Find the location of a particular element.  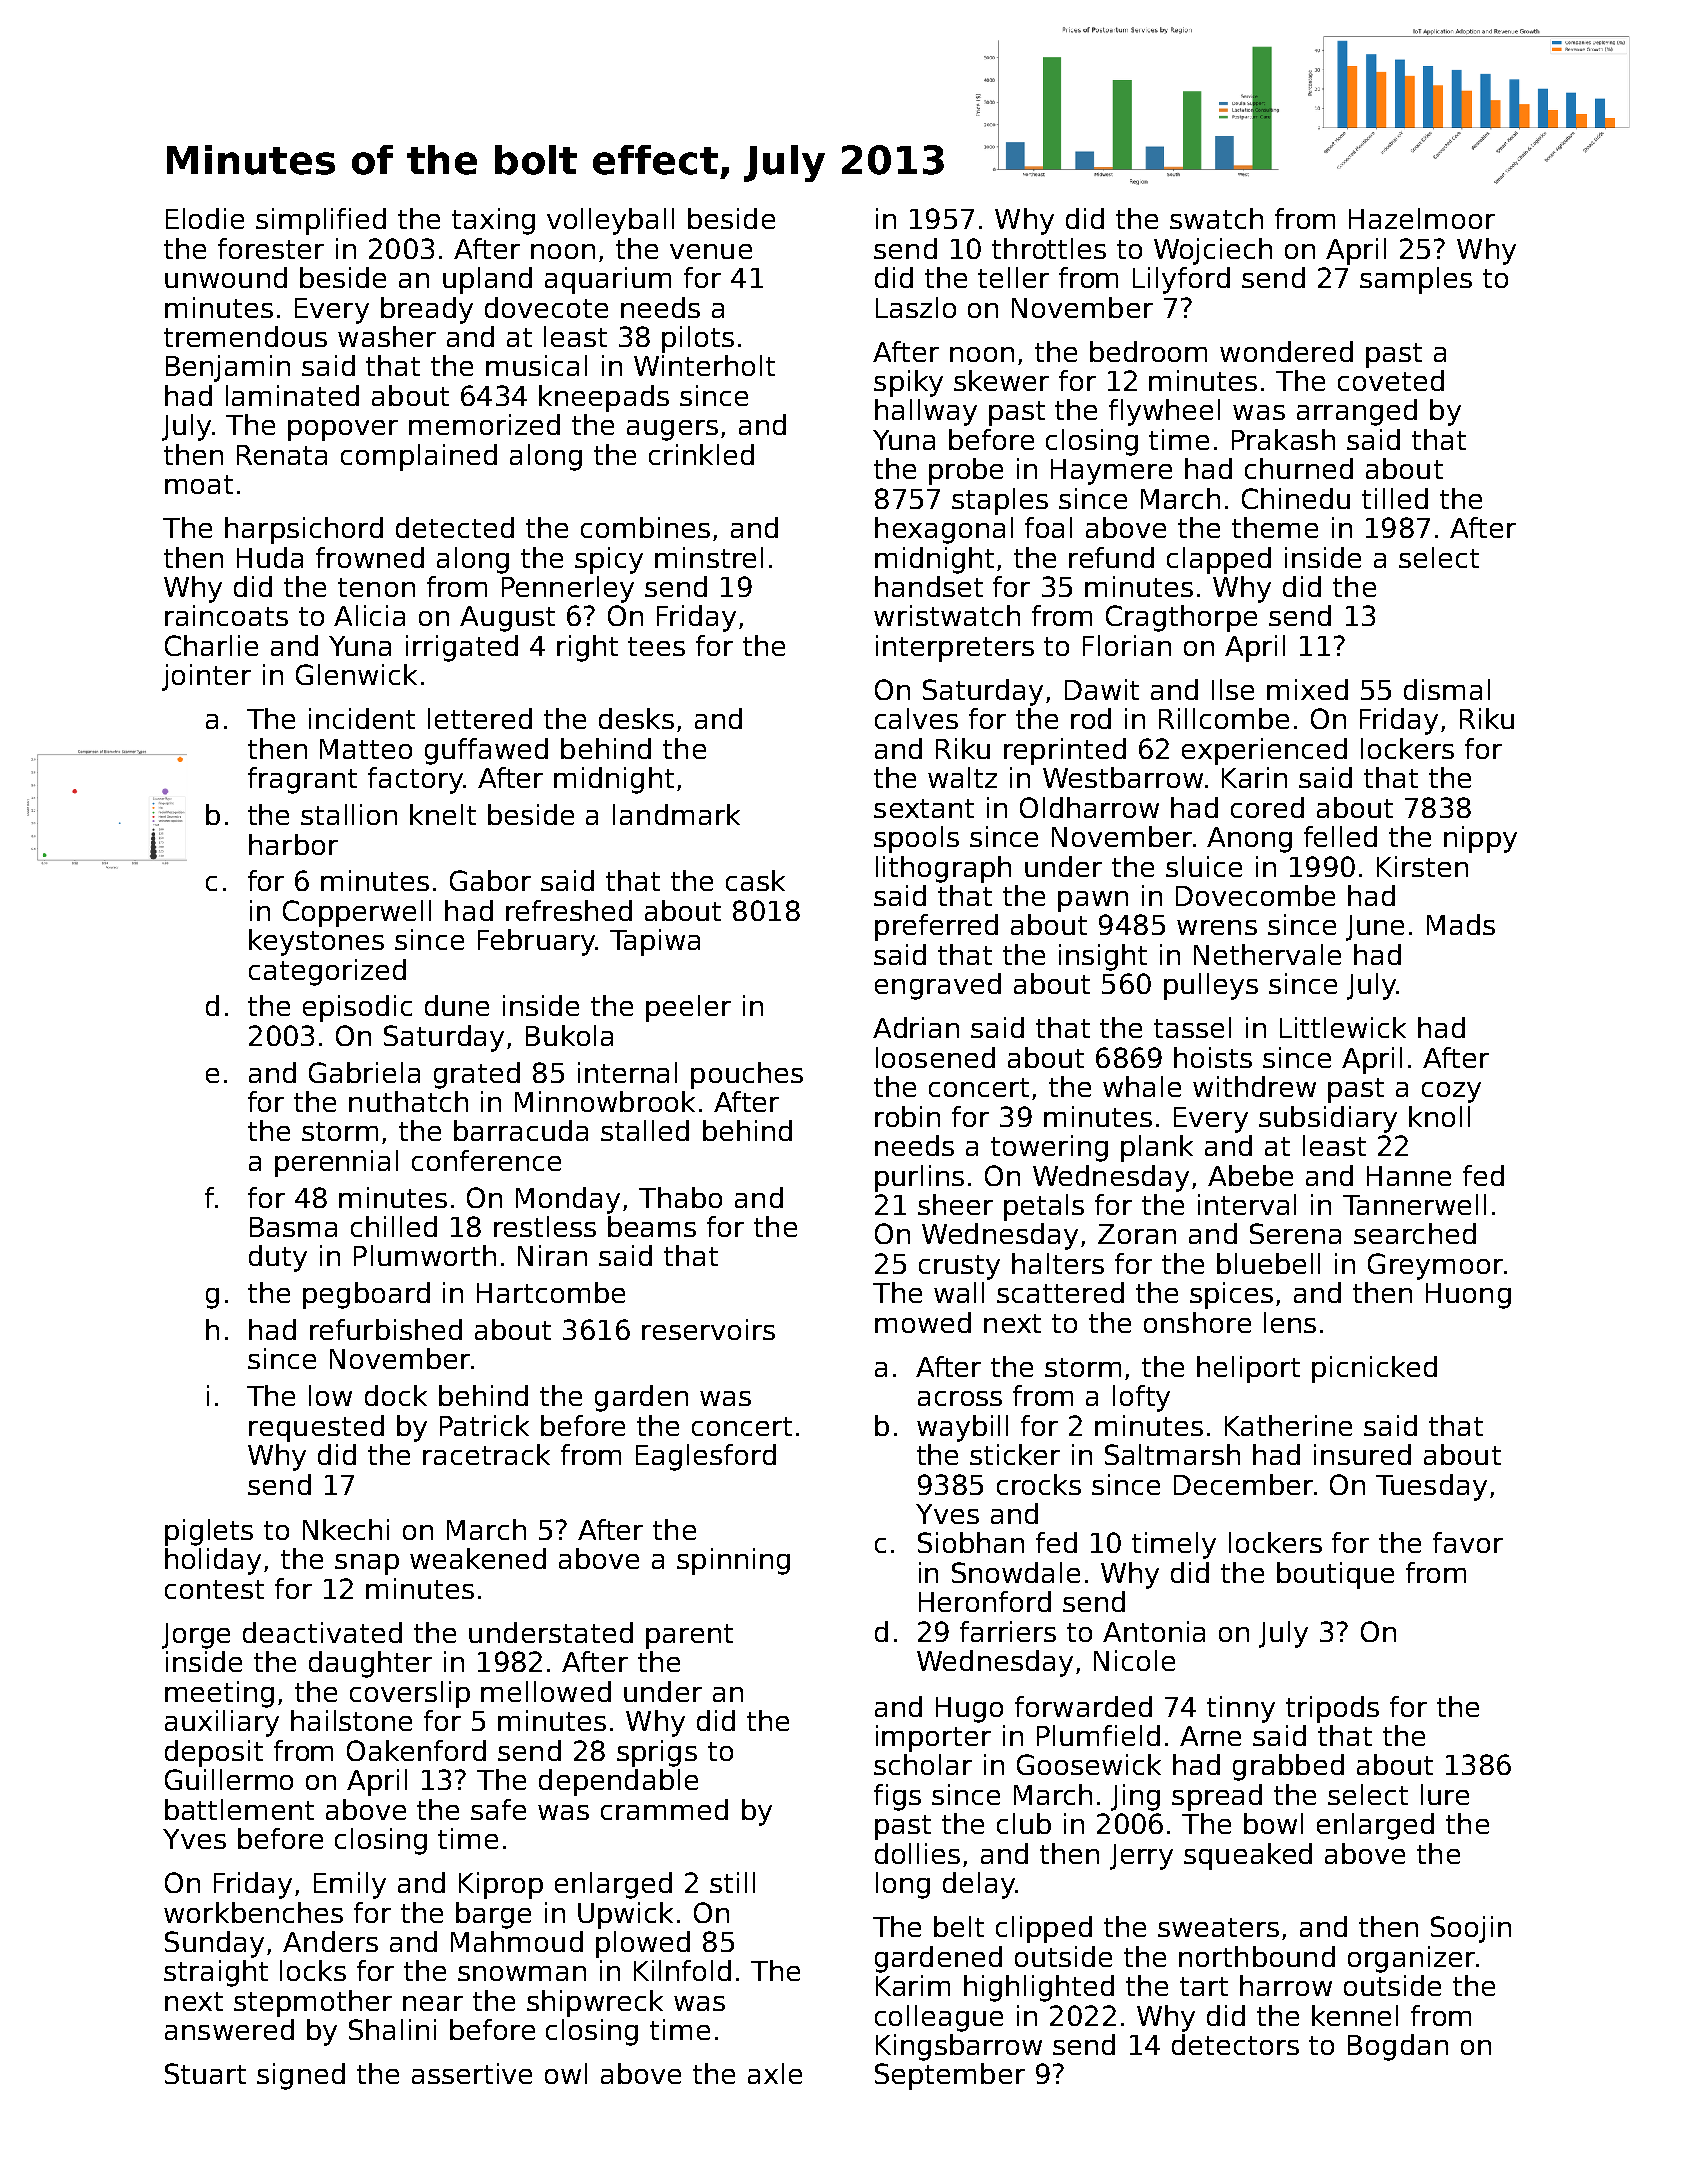

coveted is located at coordinates (1391, 380).
